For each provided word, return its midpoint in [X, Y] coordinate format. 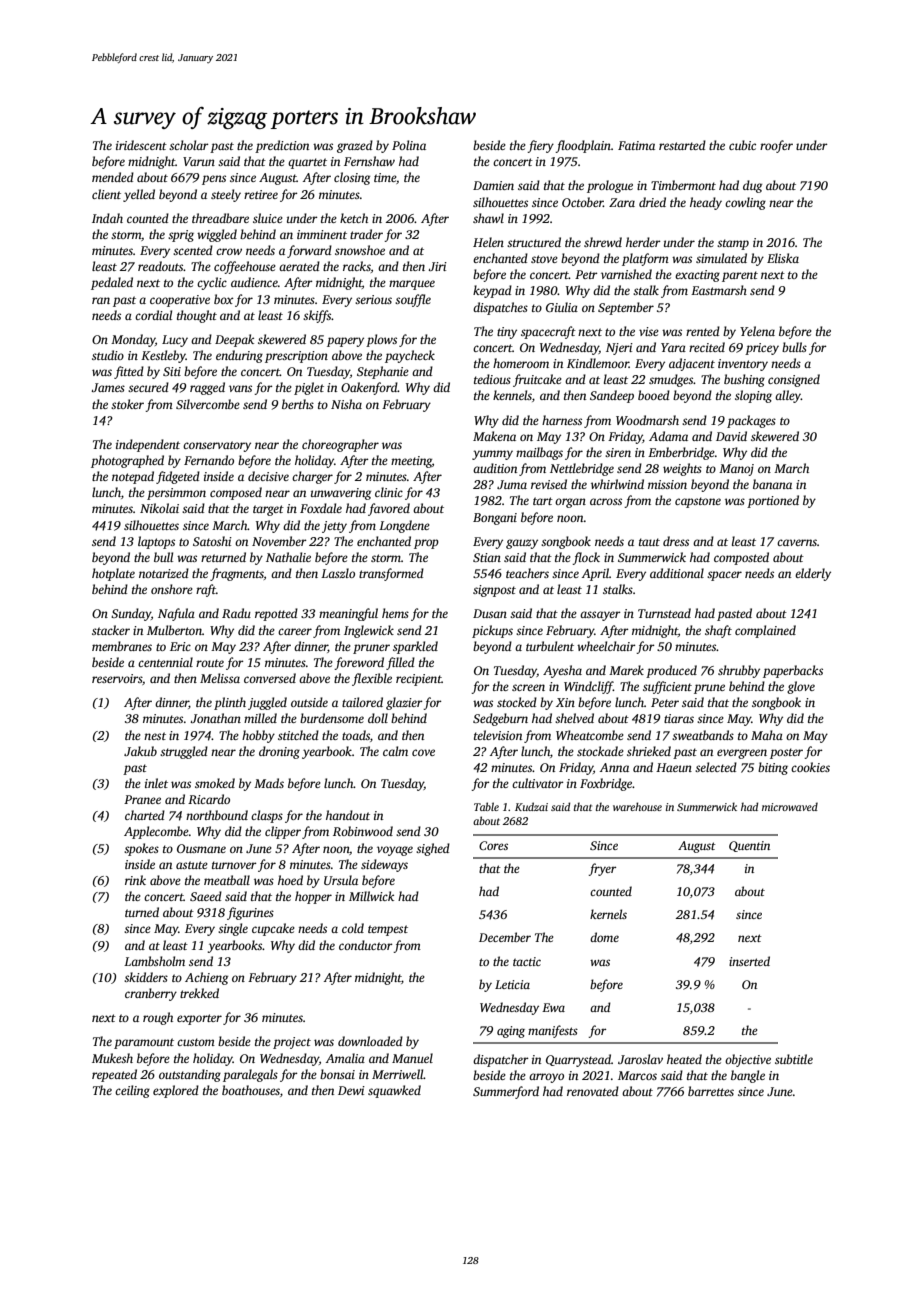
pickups [492, 631]
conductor [366, 945]
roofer [776, 146]
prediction [282, 146]
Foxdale [321, 508]
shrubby [739, 671]
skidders [146, 977]
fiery [540, 146]
